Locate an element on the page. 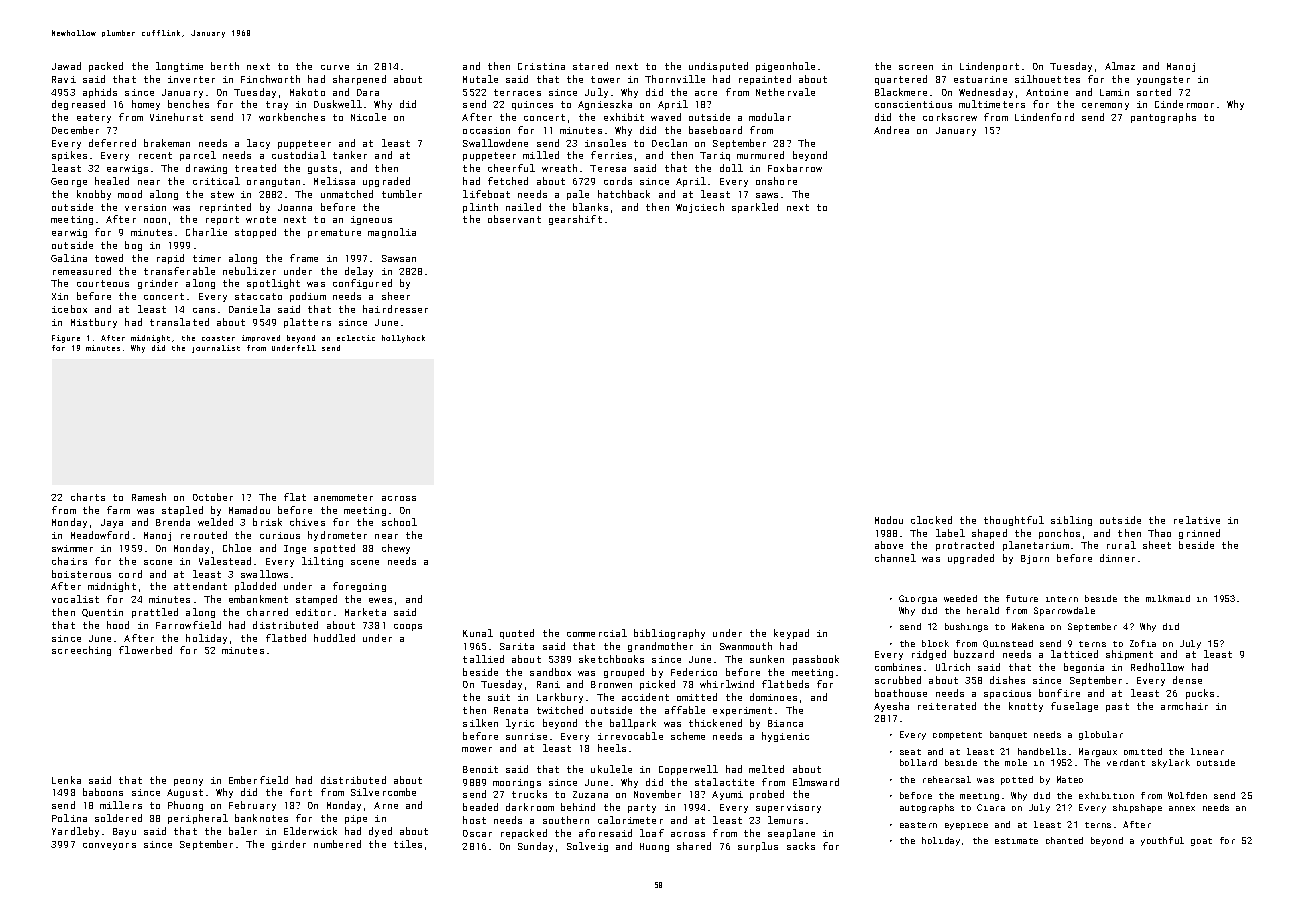  baler is located at coordinates (243, 831).
